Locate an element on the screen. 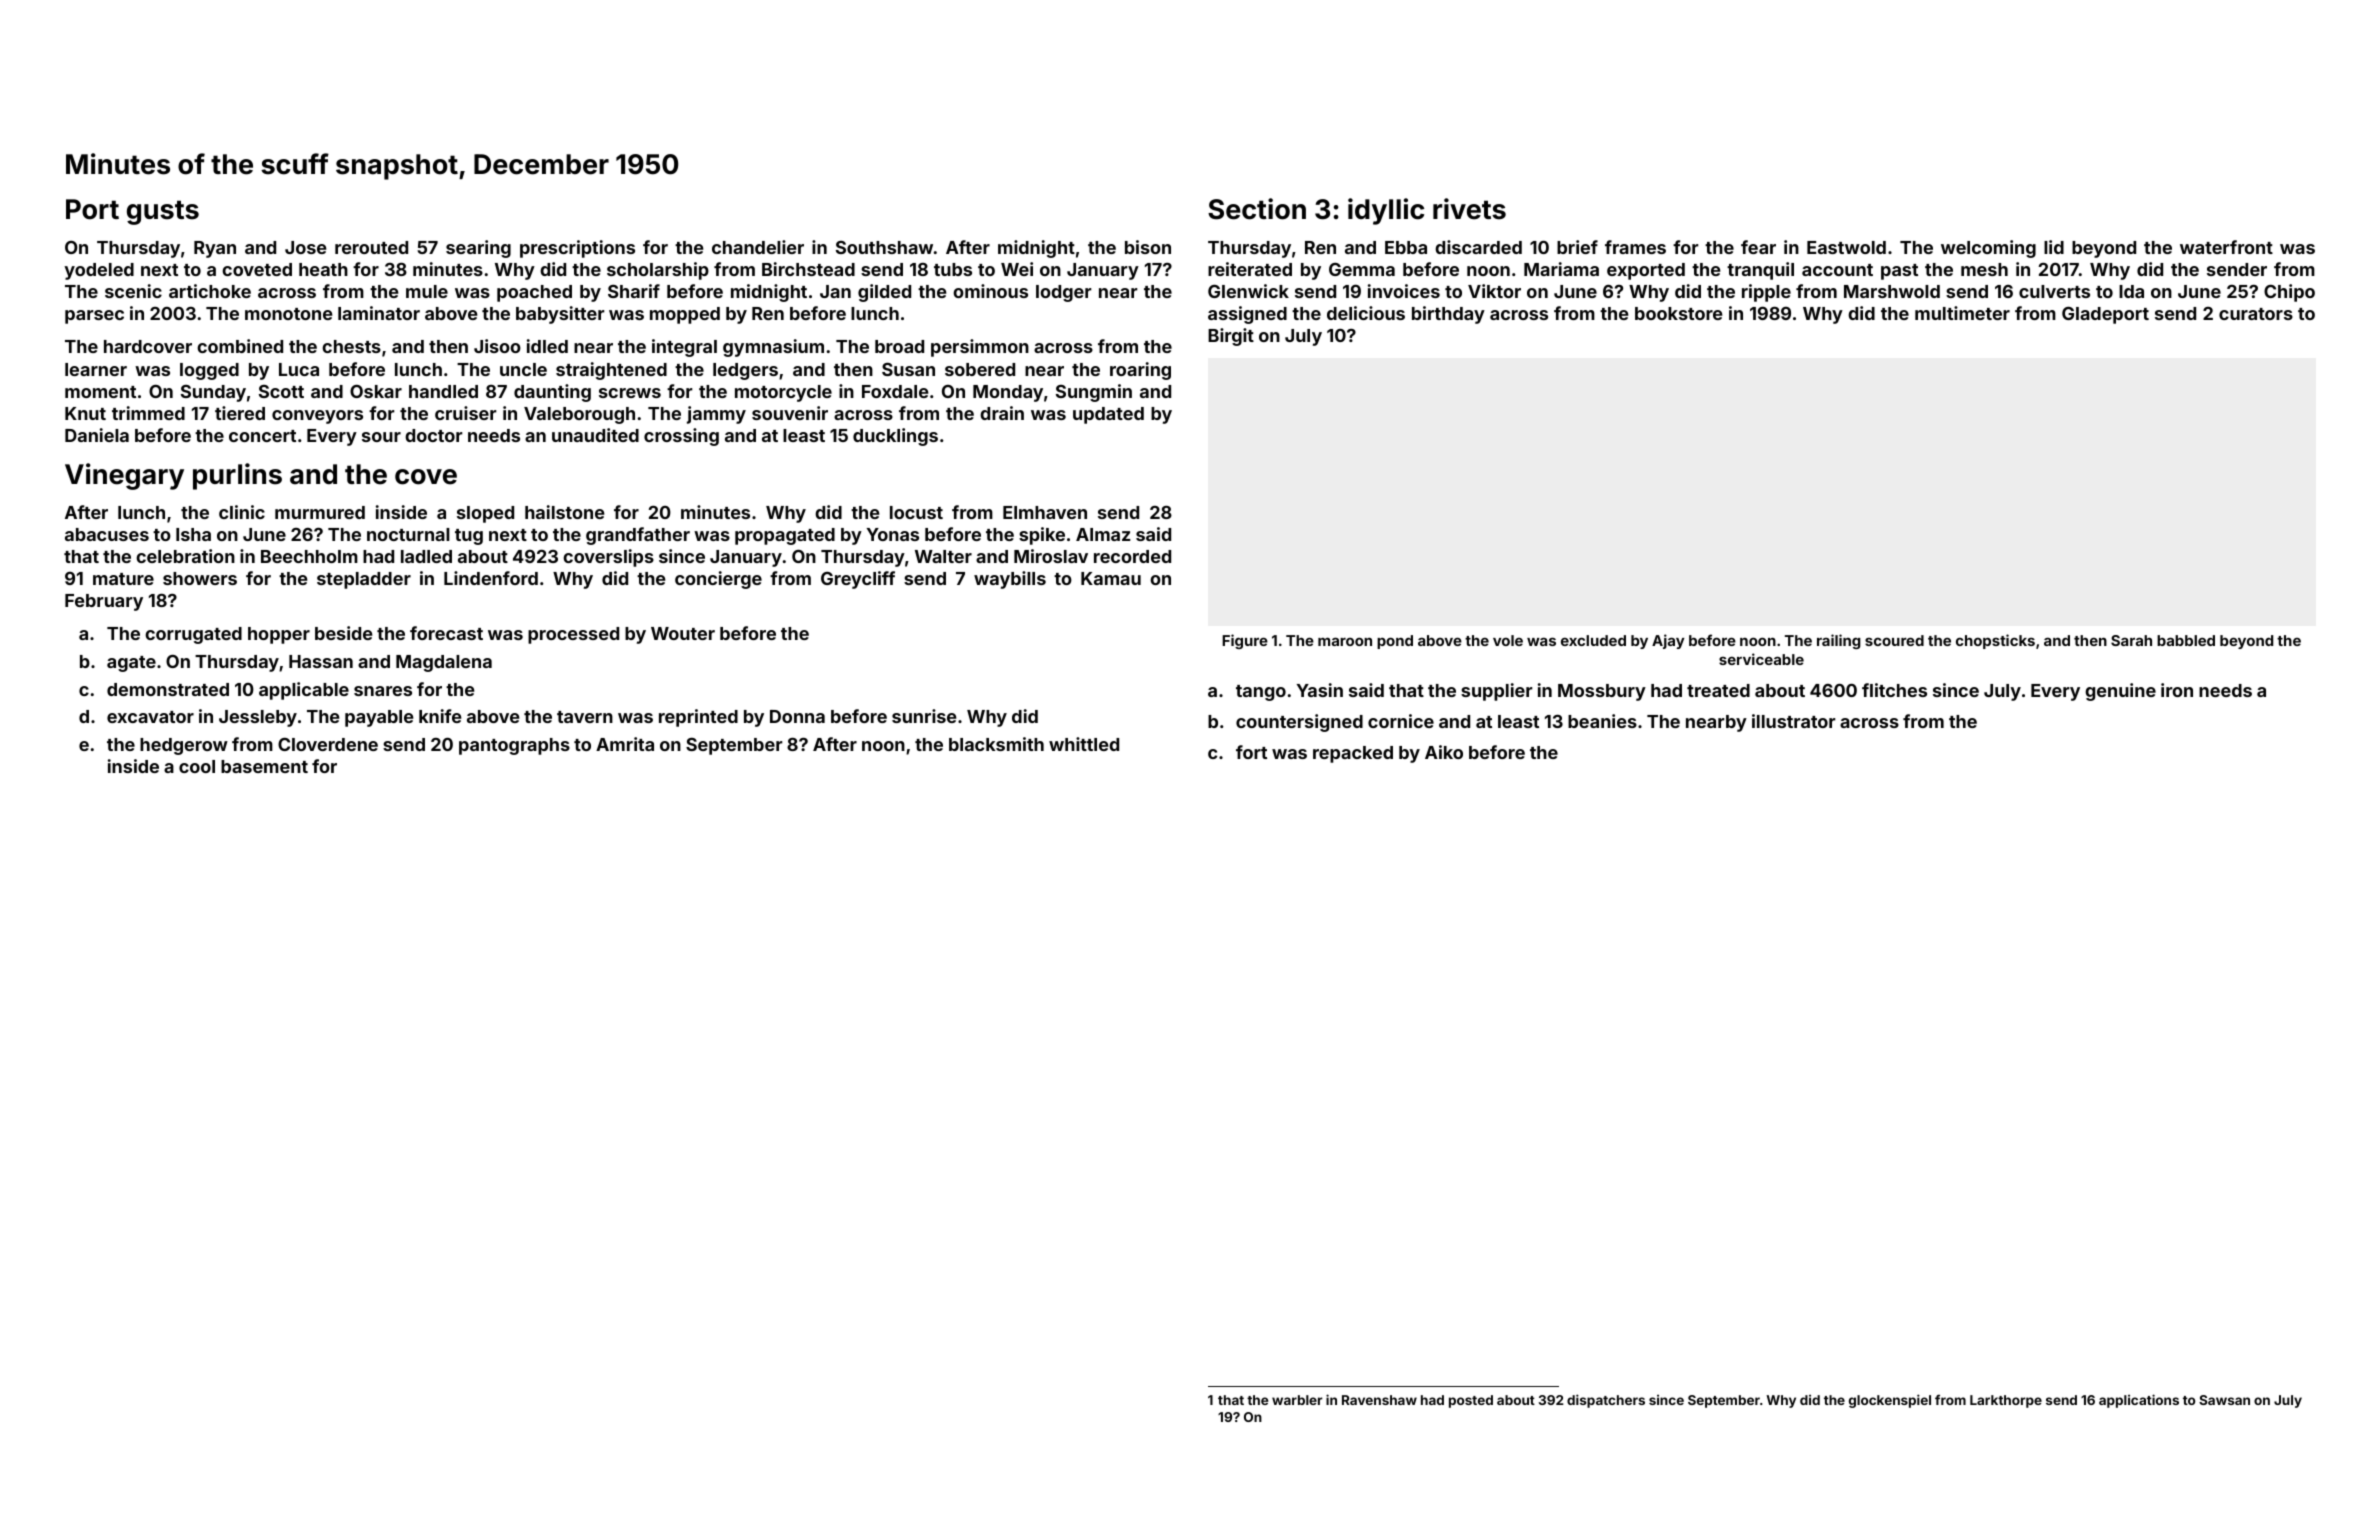 The width and height of the screenshot is (2380, 1540). Sawsan is located at coordinates (2224, 1400).
